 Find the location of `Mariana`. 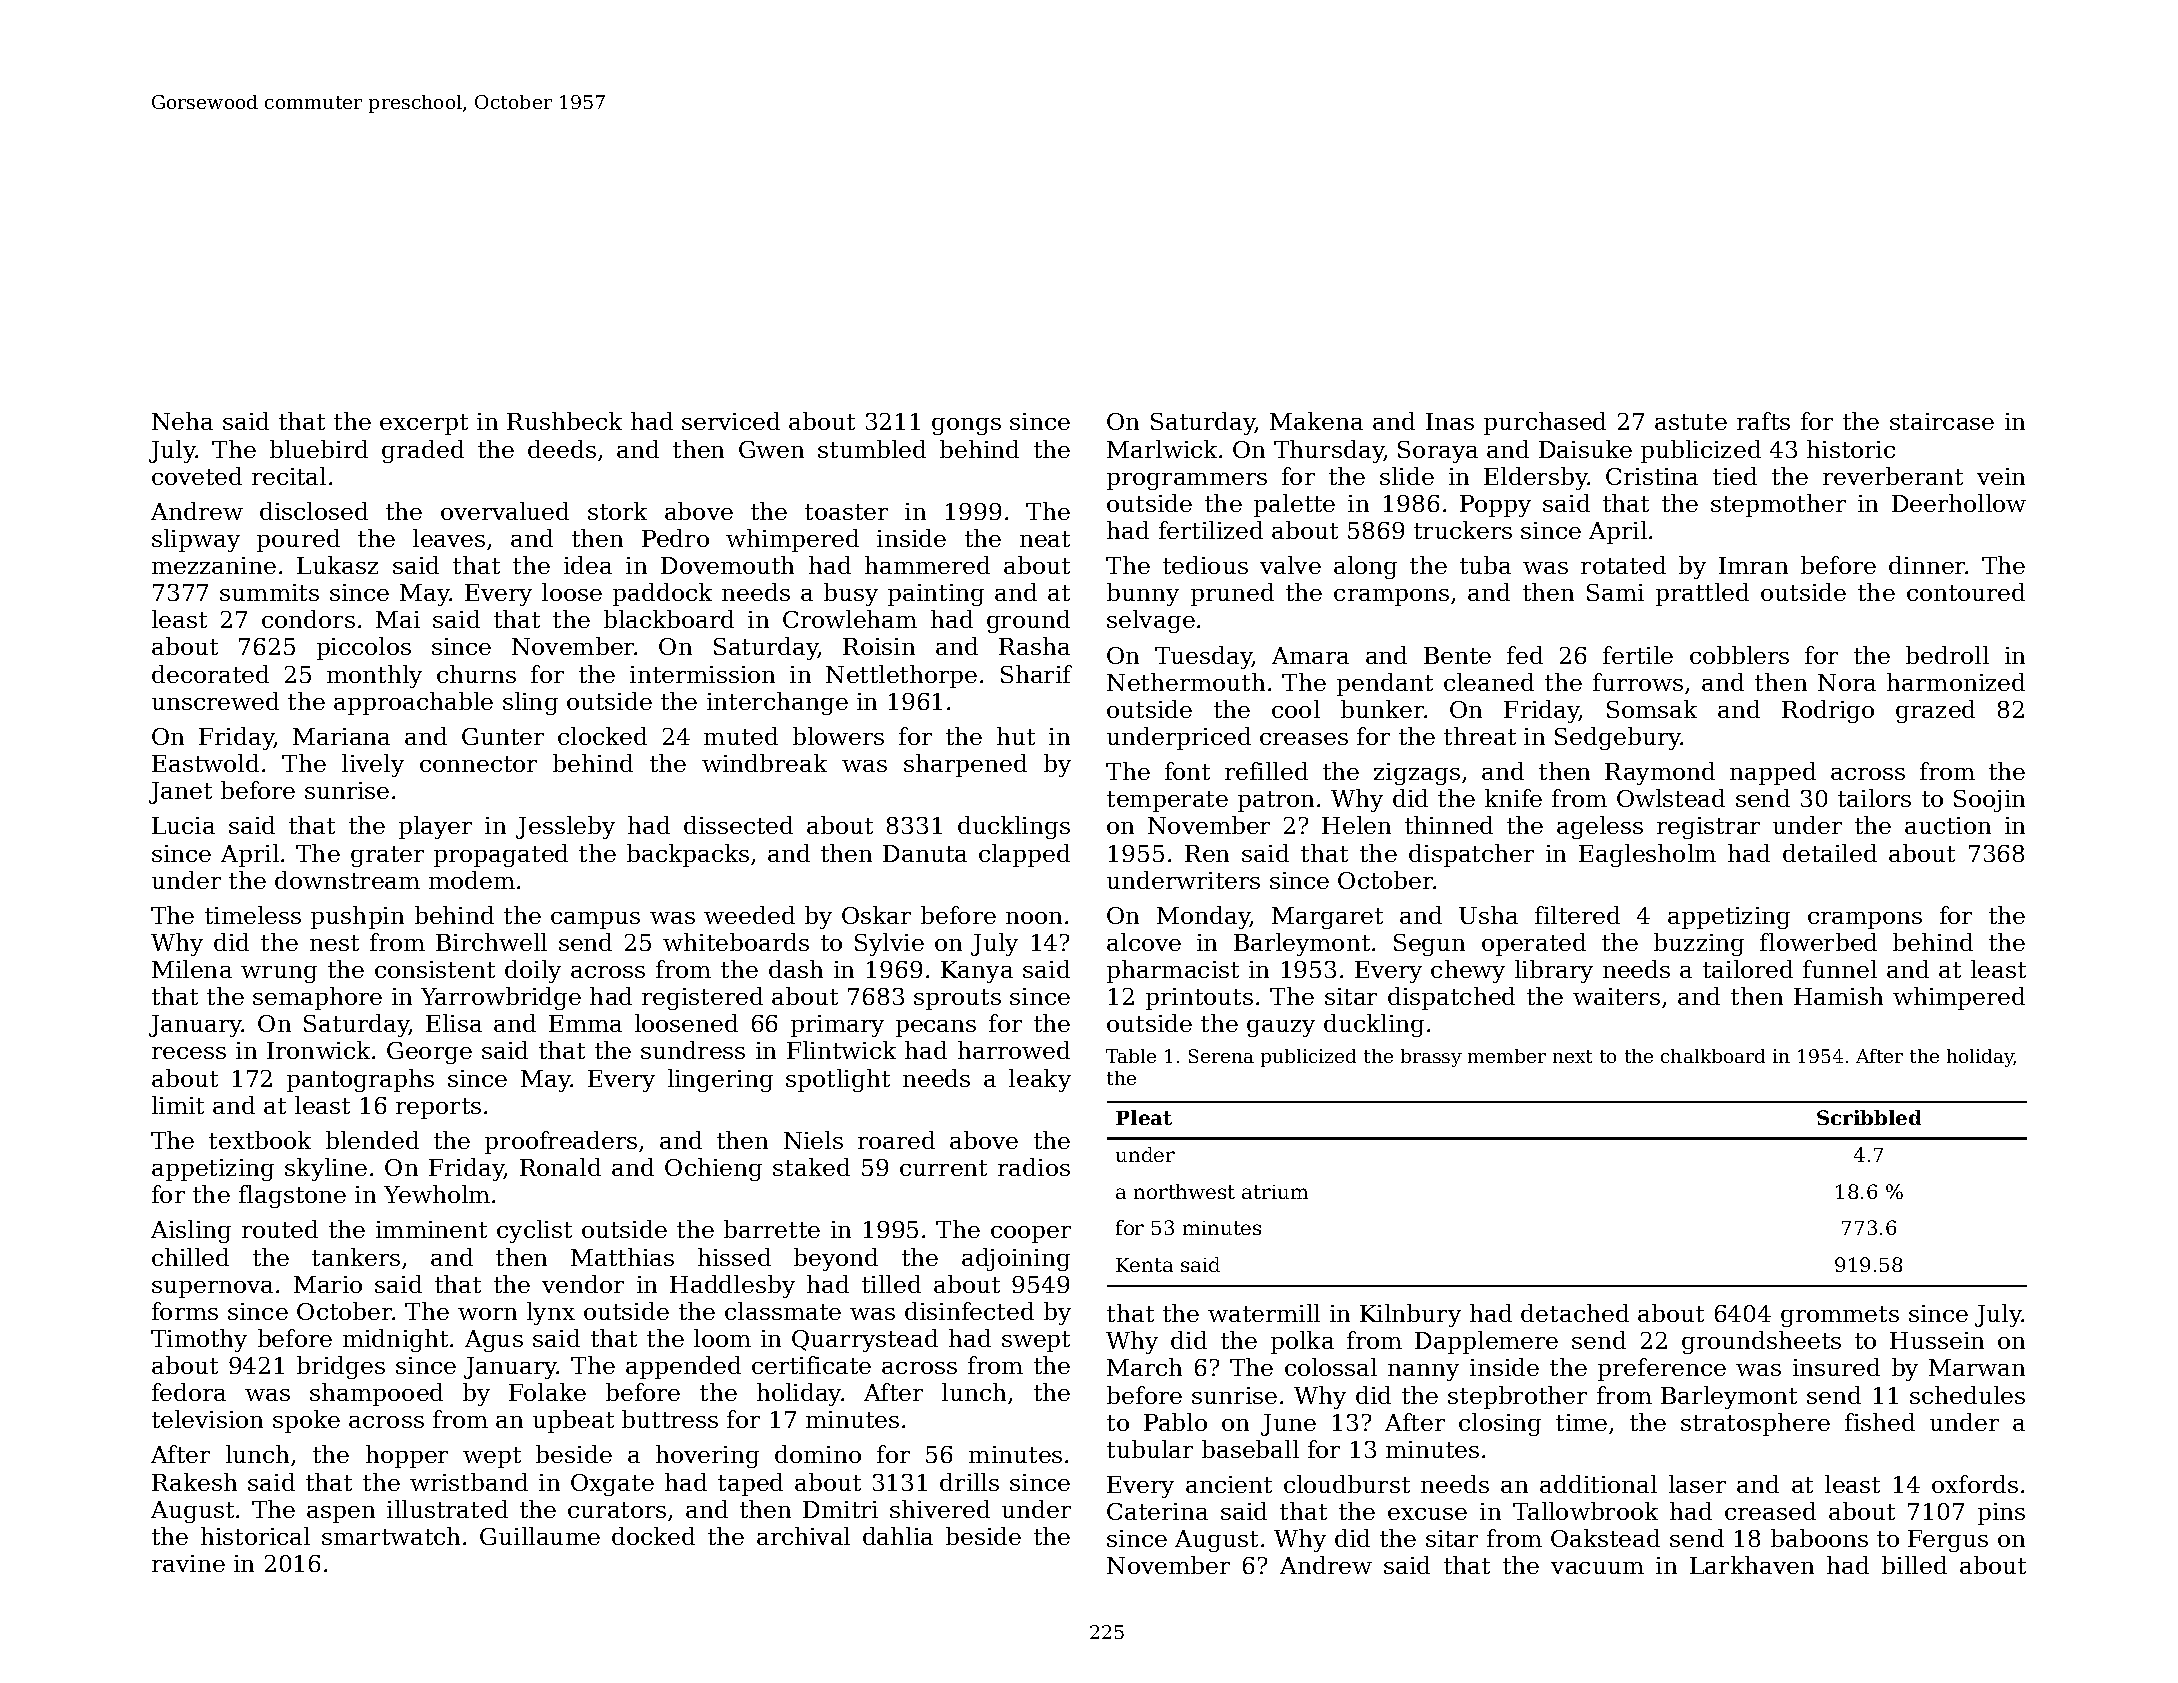

Mariana is located at coordinates (341, 736).
